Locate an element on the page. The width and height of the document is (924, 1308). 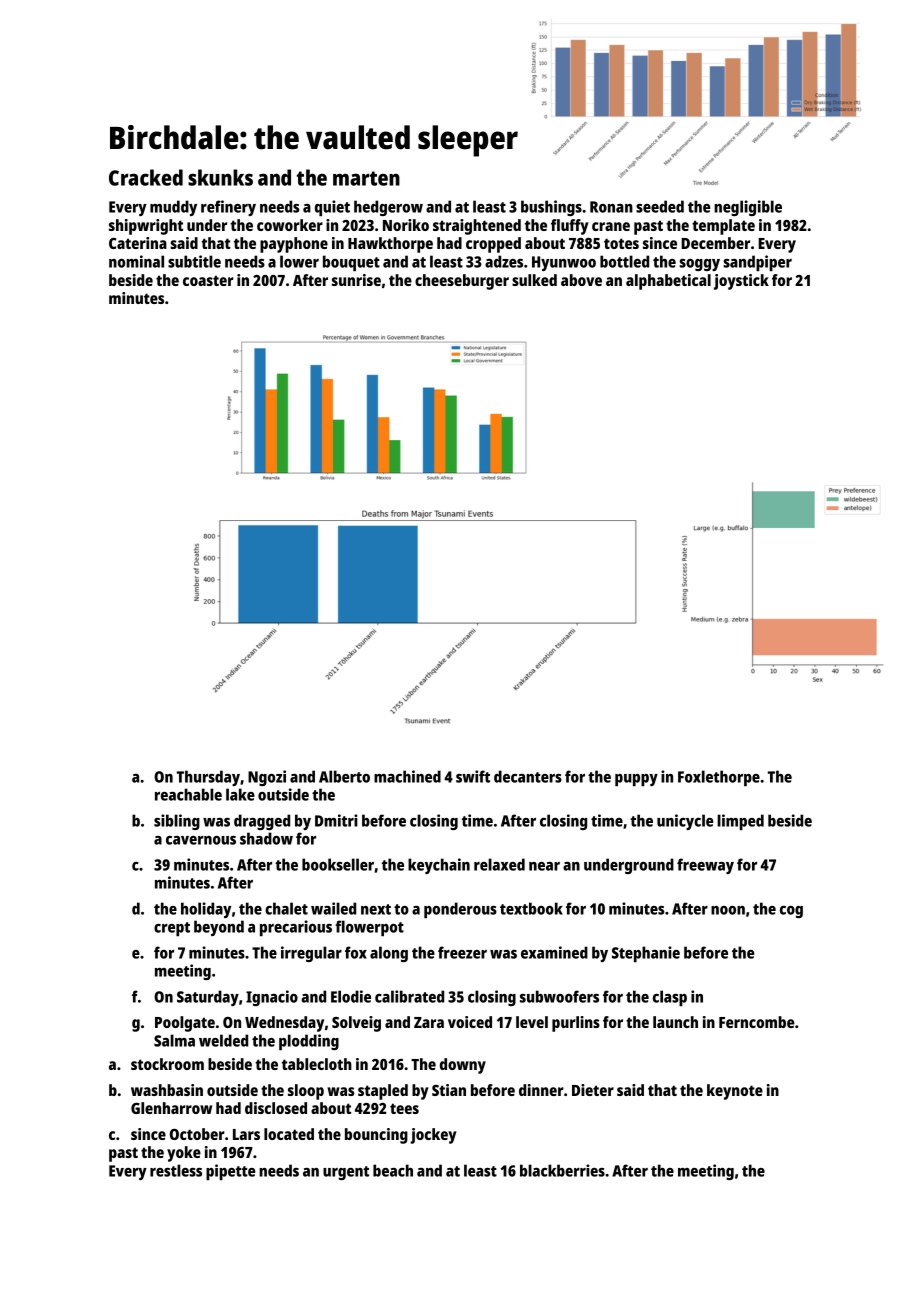
coworker is located at coordinates (290, 225).
